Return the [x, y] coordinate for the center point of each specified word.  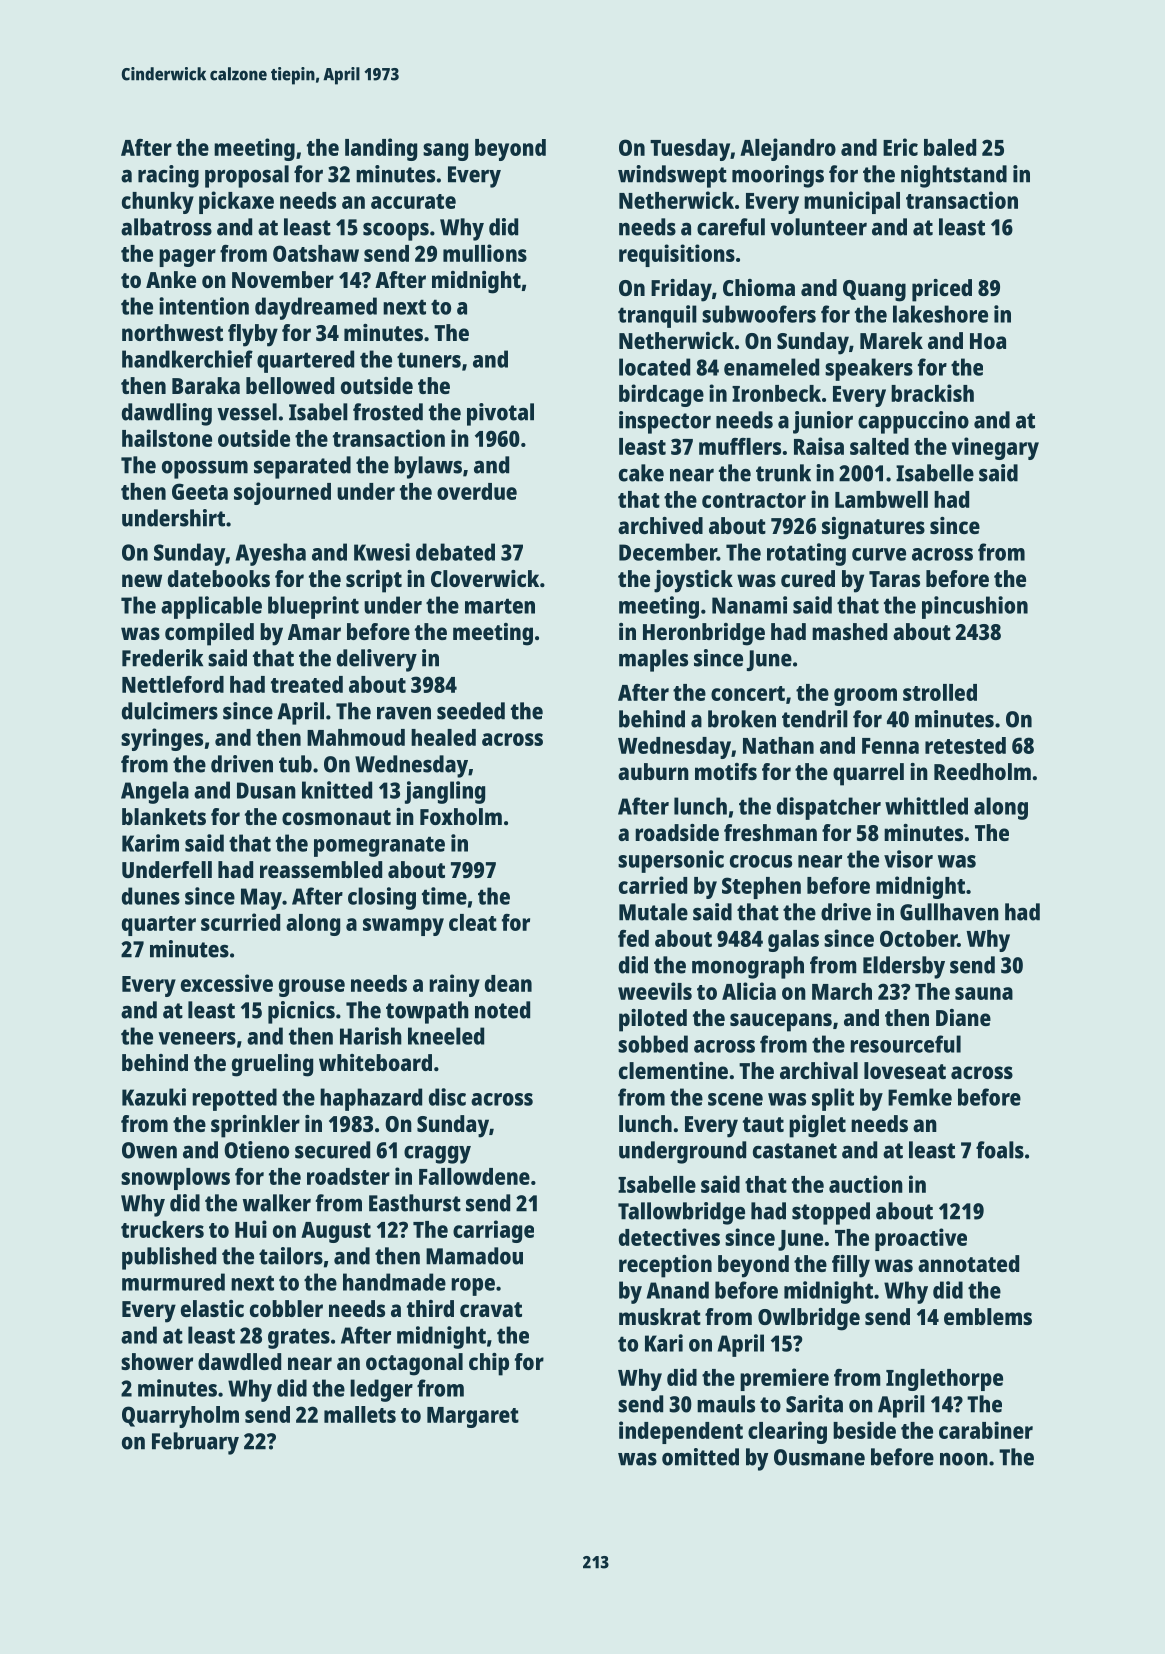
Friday [681, 290]
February [195, 1443]
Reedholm [982, 771]
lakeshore [940, 314]
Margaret [473, 1417]
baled [950, 147]
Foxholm [461, 816]
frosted [388, 412]
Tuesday [690, 150]
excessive [227, 983]
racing [168, 176]
